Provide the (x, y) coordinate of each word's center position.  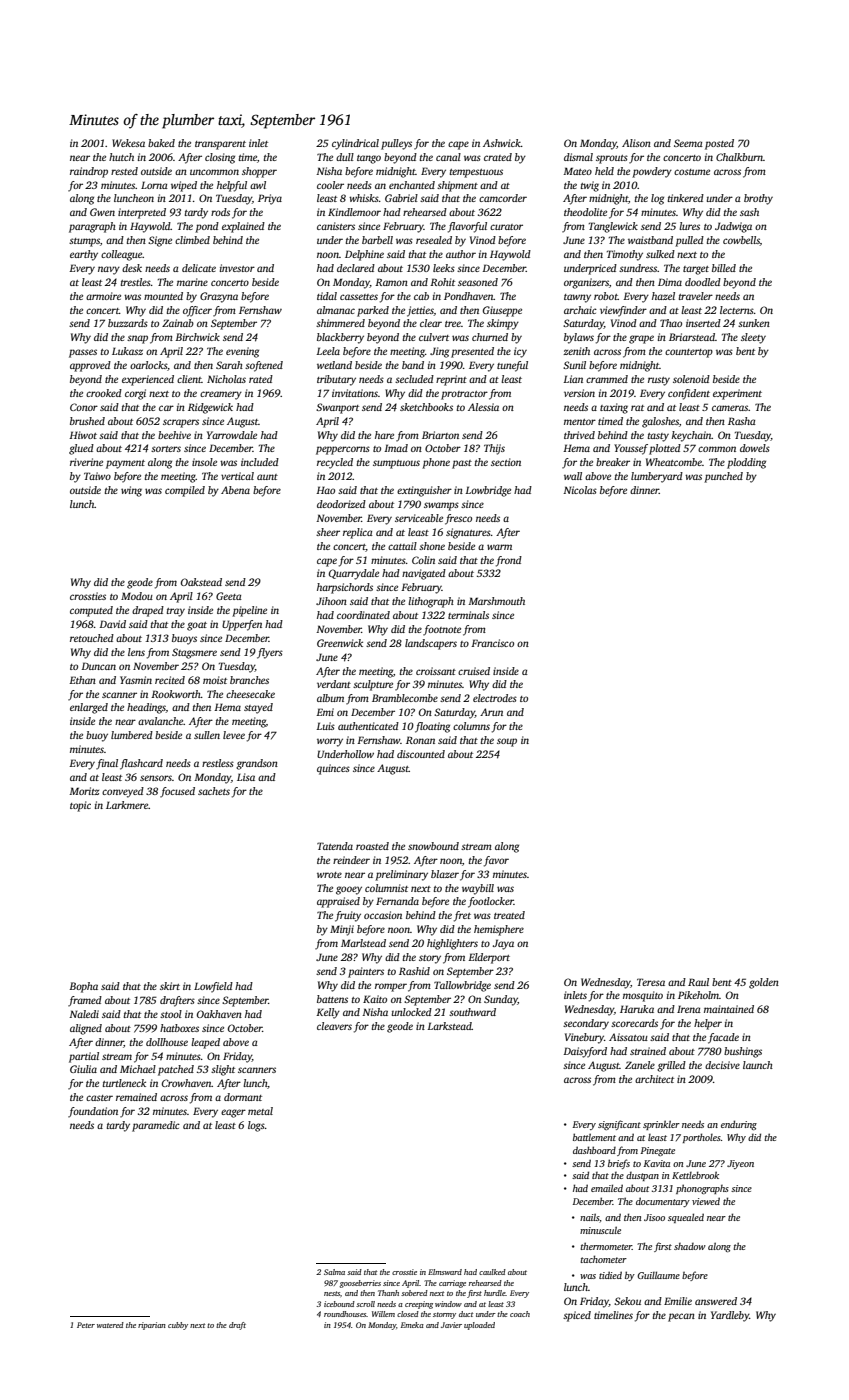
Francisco (492, 643)
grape (641, 339)
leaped (205, 1043)
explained (243, 227)
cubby (178, 1326)
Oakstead (201, 582)
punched (723, 477)
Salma (334, 1272)
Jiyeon (740, 1164)
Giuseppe (502, 311)
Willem (383, 1314)
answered (716, 1301)
